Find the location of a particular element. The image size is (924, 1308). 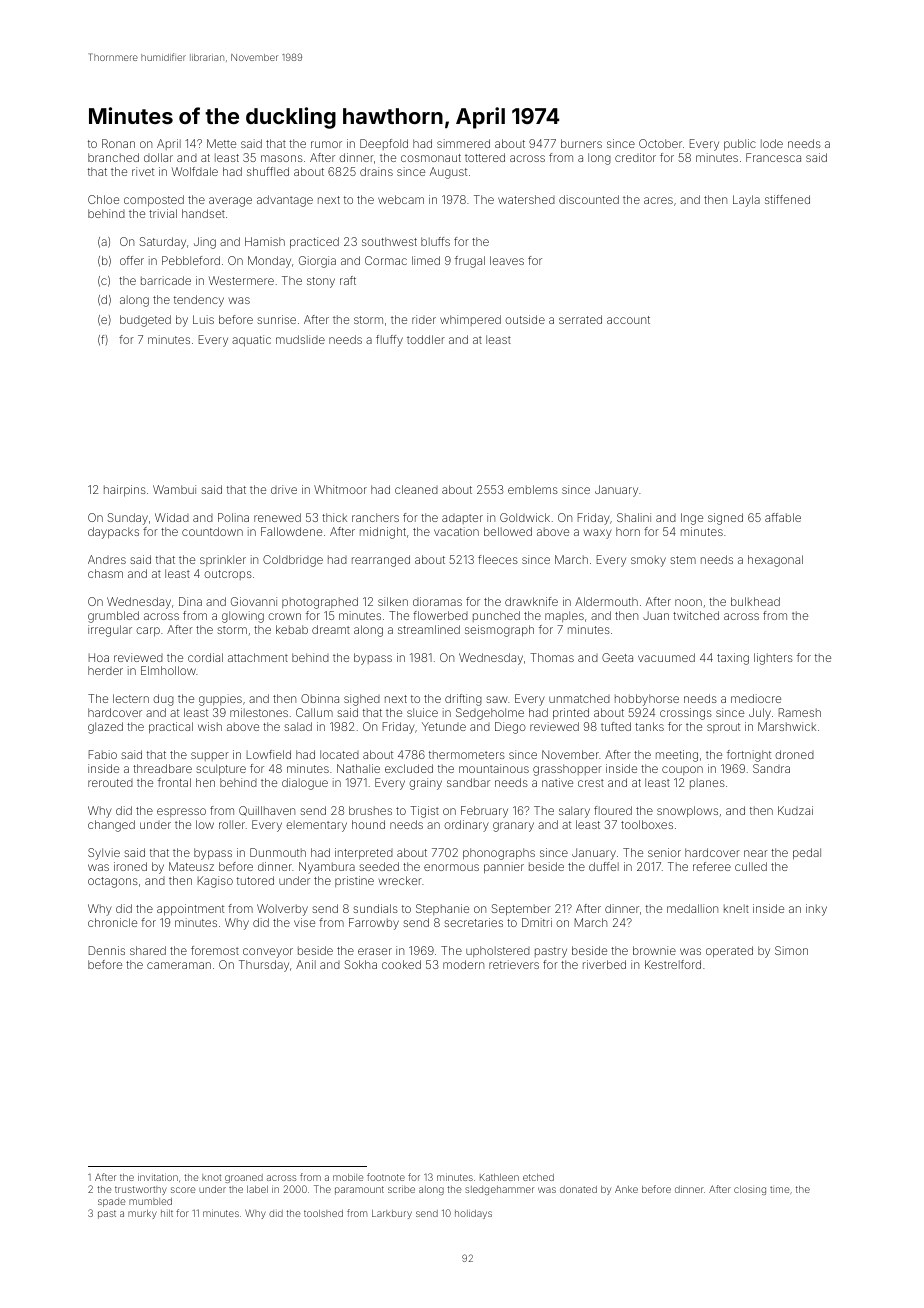

Mette is located at coordinates (221, 143).
